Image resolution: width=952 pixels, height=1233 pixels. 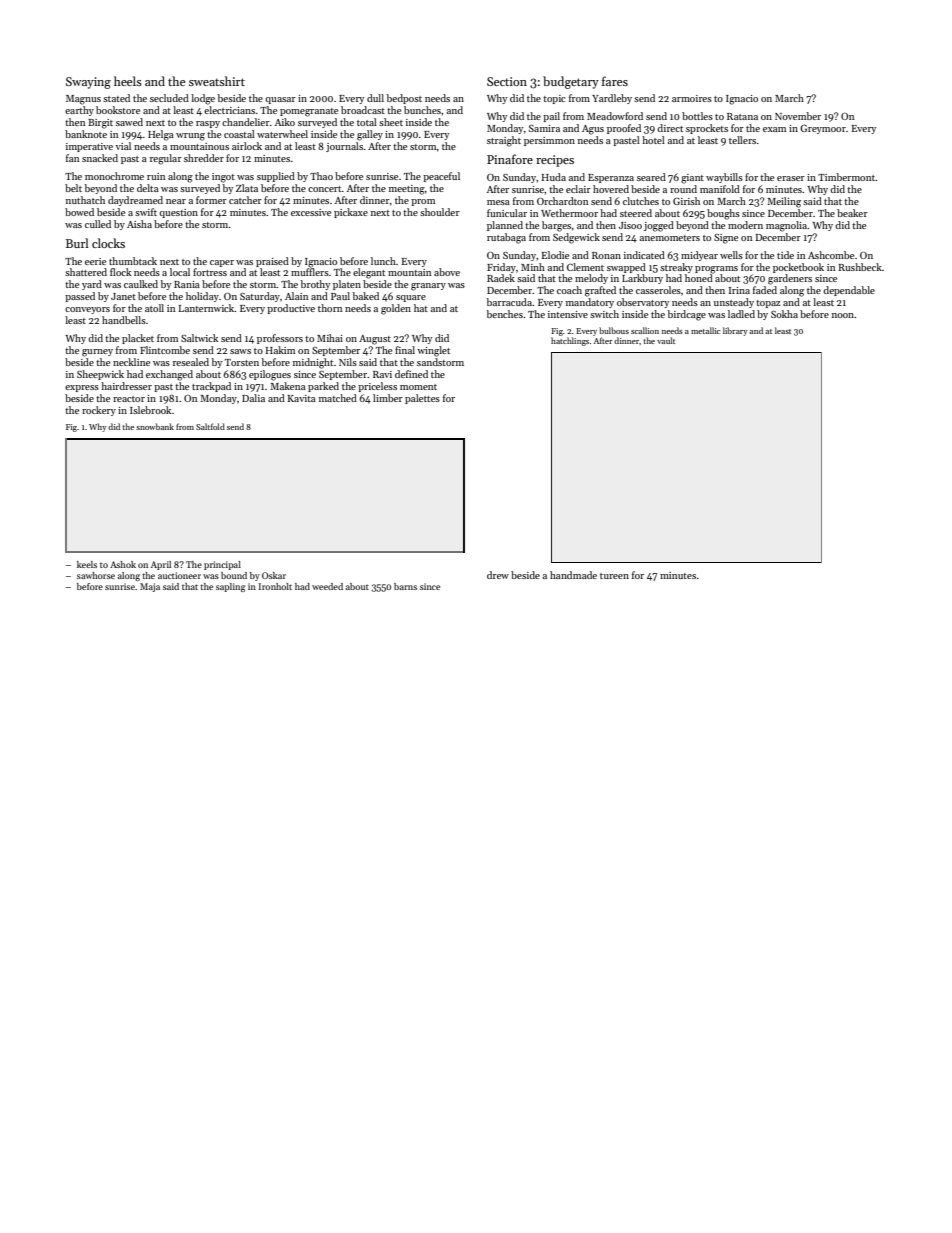 What do you see at coordinates (571, 82) in the screenshot?
I see `budgetary` at bounding box center [571, 82].
